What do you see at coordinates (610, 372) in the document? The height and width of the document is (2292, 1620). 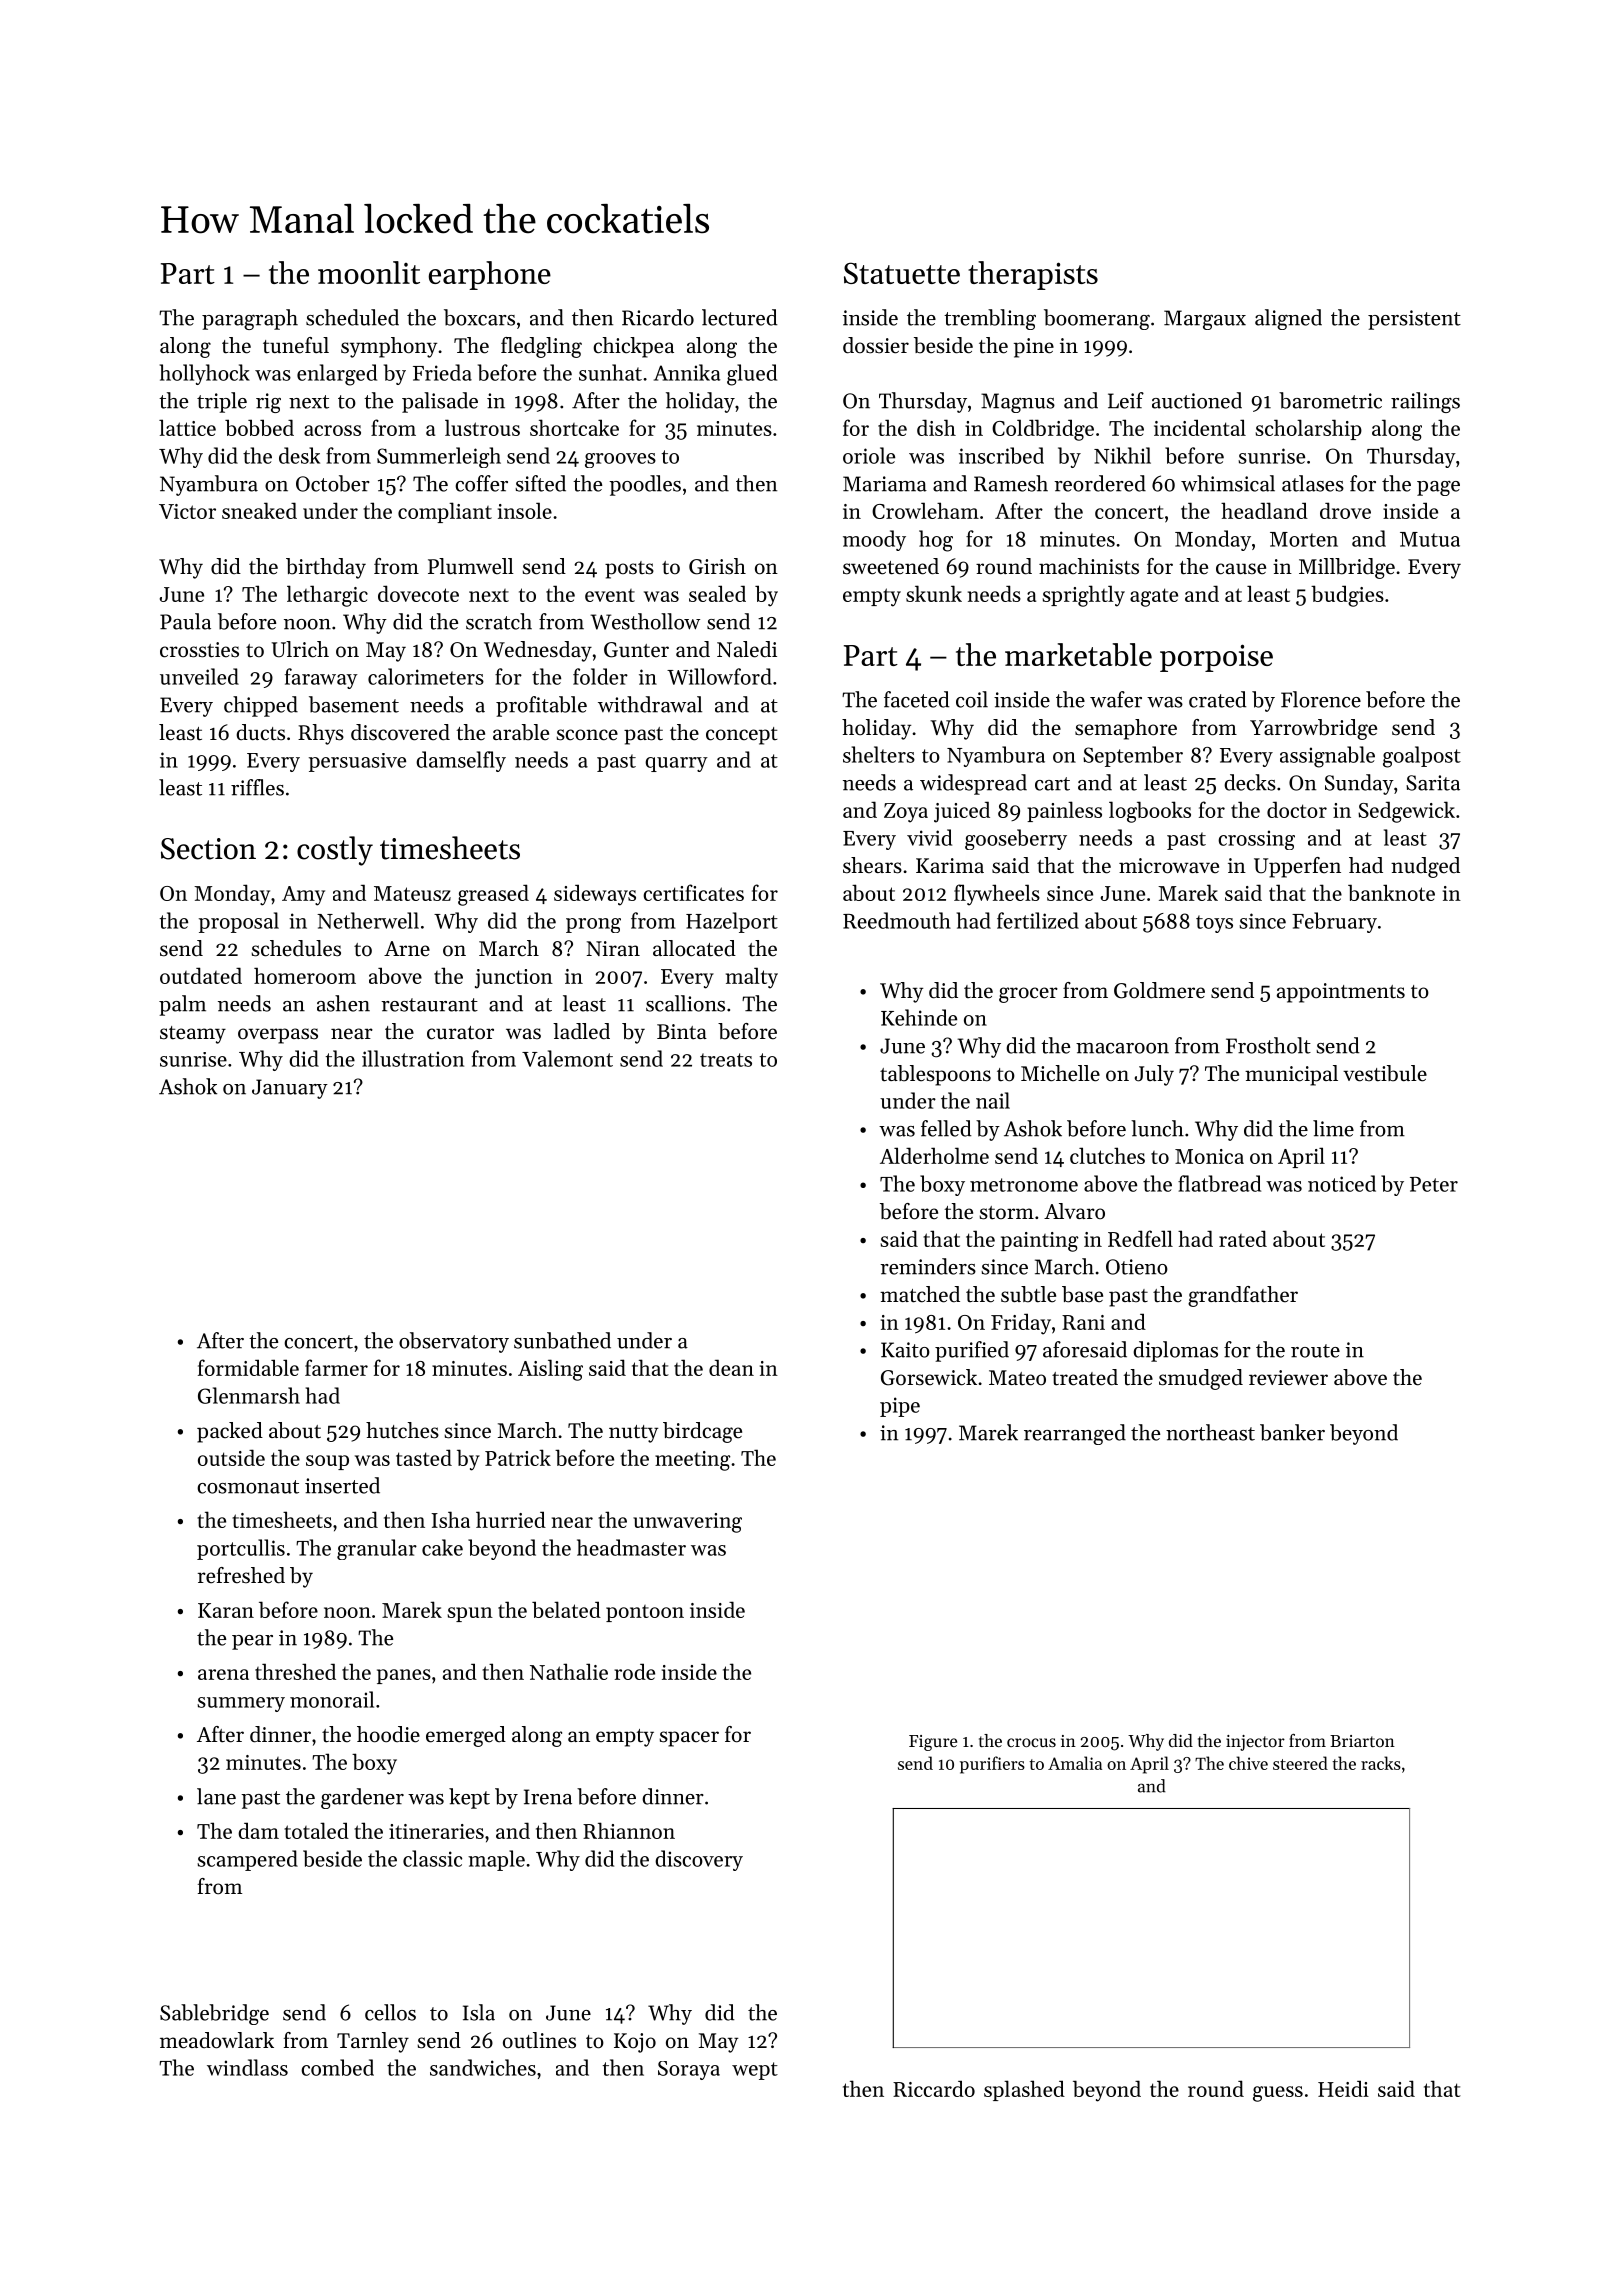 I see `sunhat` at bounding box center [610, 372].
